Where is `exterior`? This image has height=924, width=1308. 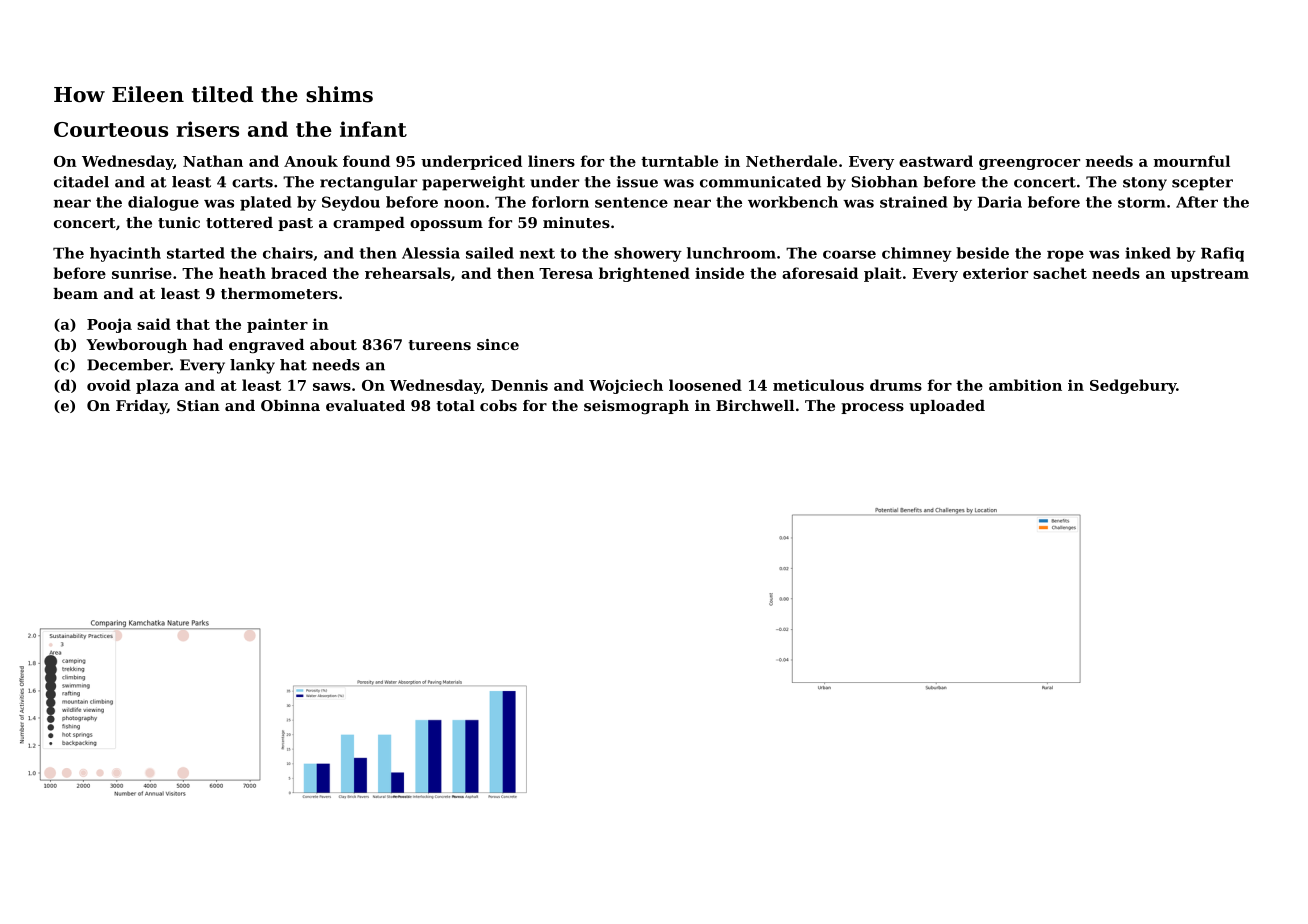 exterior is located at coordinates (995, 273).
